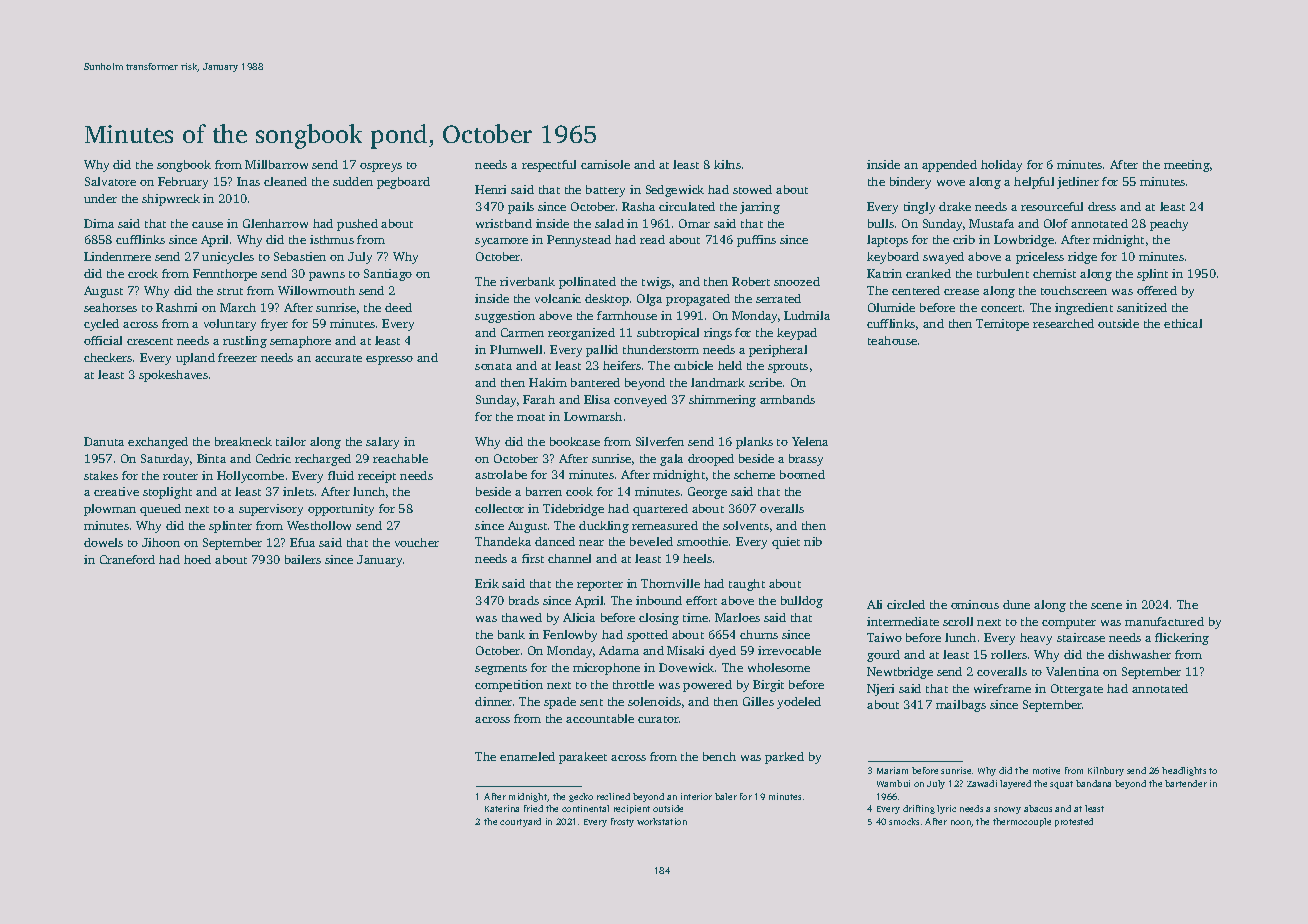 Image resolution: width=1308 pixels, height=924 pixels. Describe the element at coordinates (887, 241) in the page. I see `laptops` at that location.
